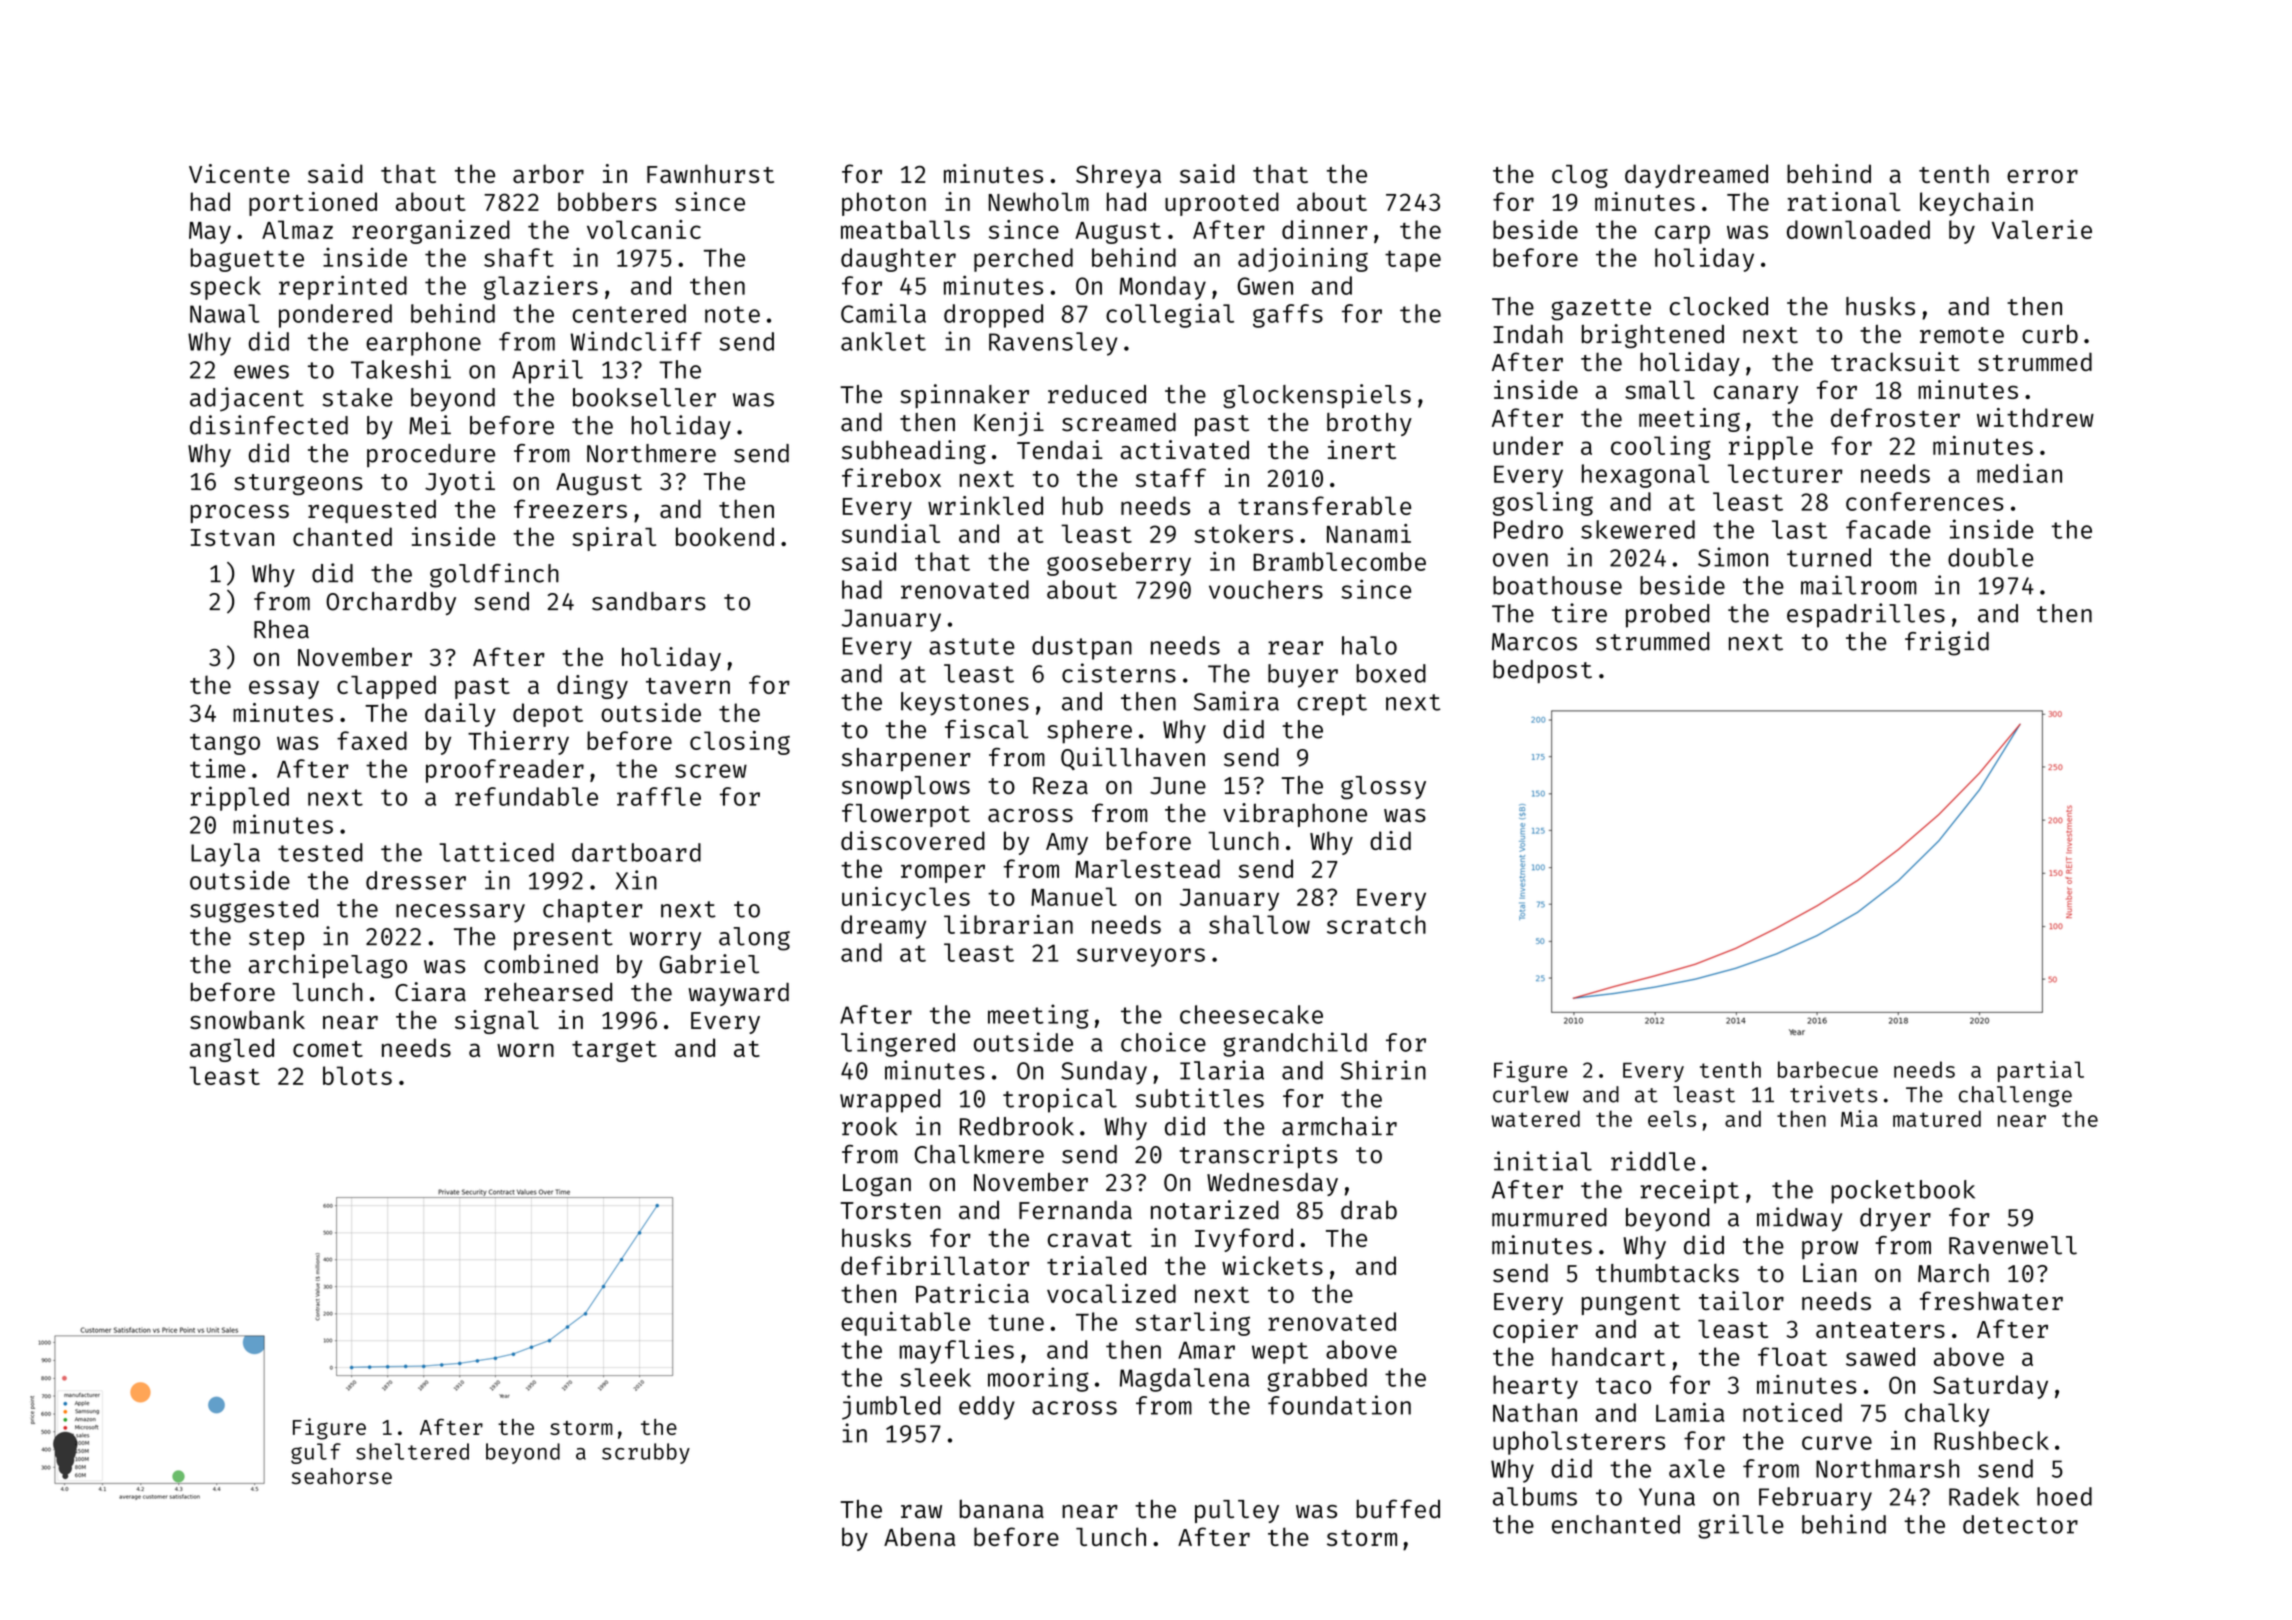 The image size is (2292, 1620). I want to click on gulf, so click(316, 1453).
